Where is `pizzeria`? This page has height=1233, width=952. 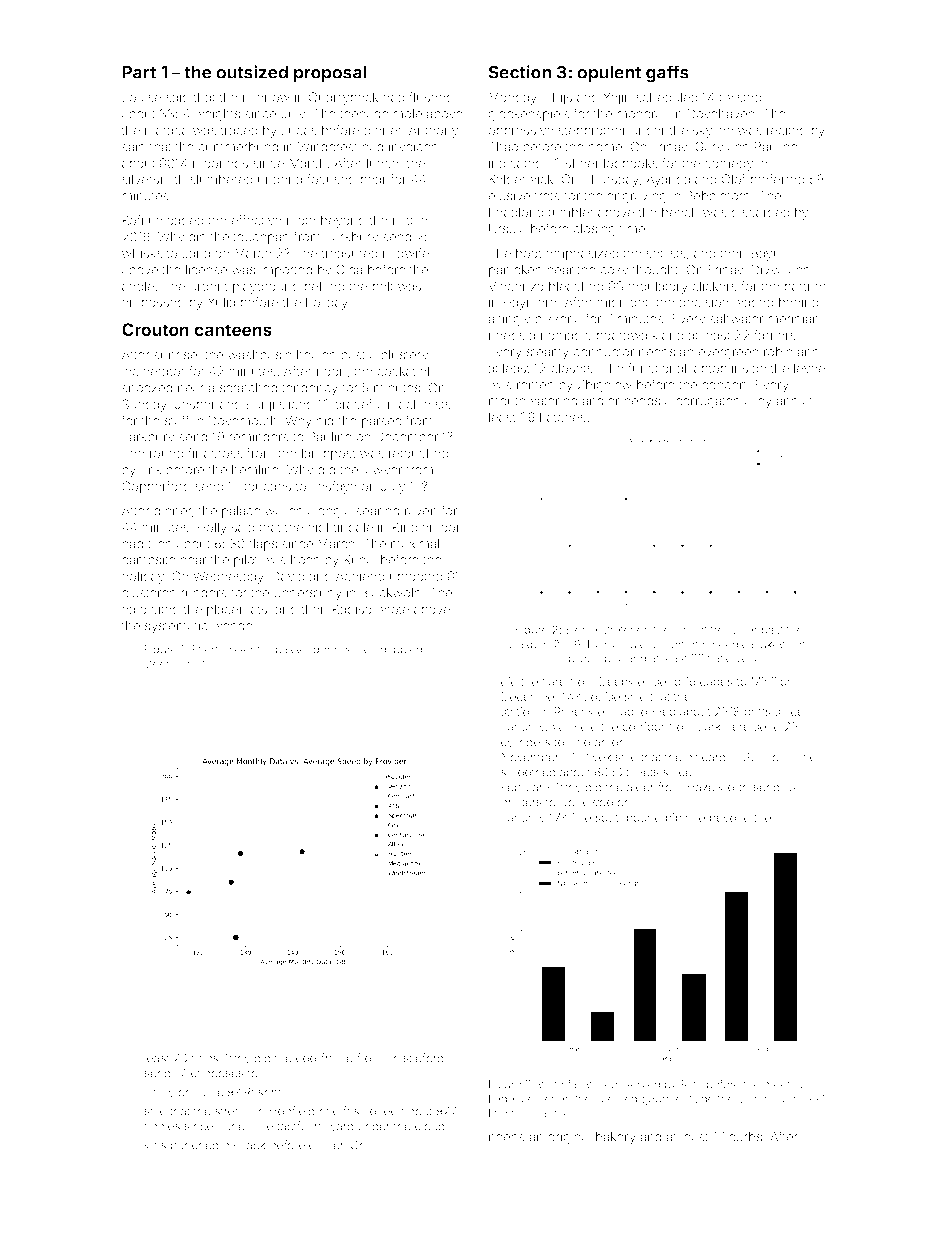
pizzeria is located at coordinates (558, 320).
